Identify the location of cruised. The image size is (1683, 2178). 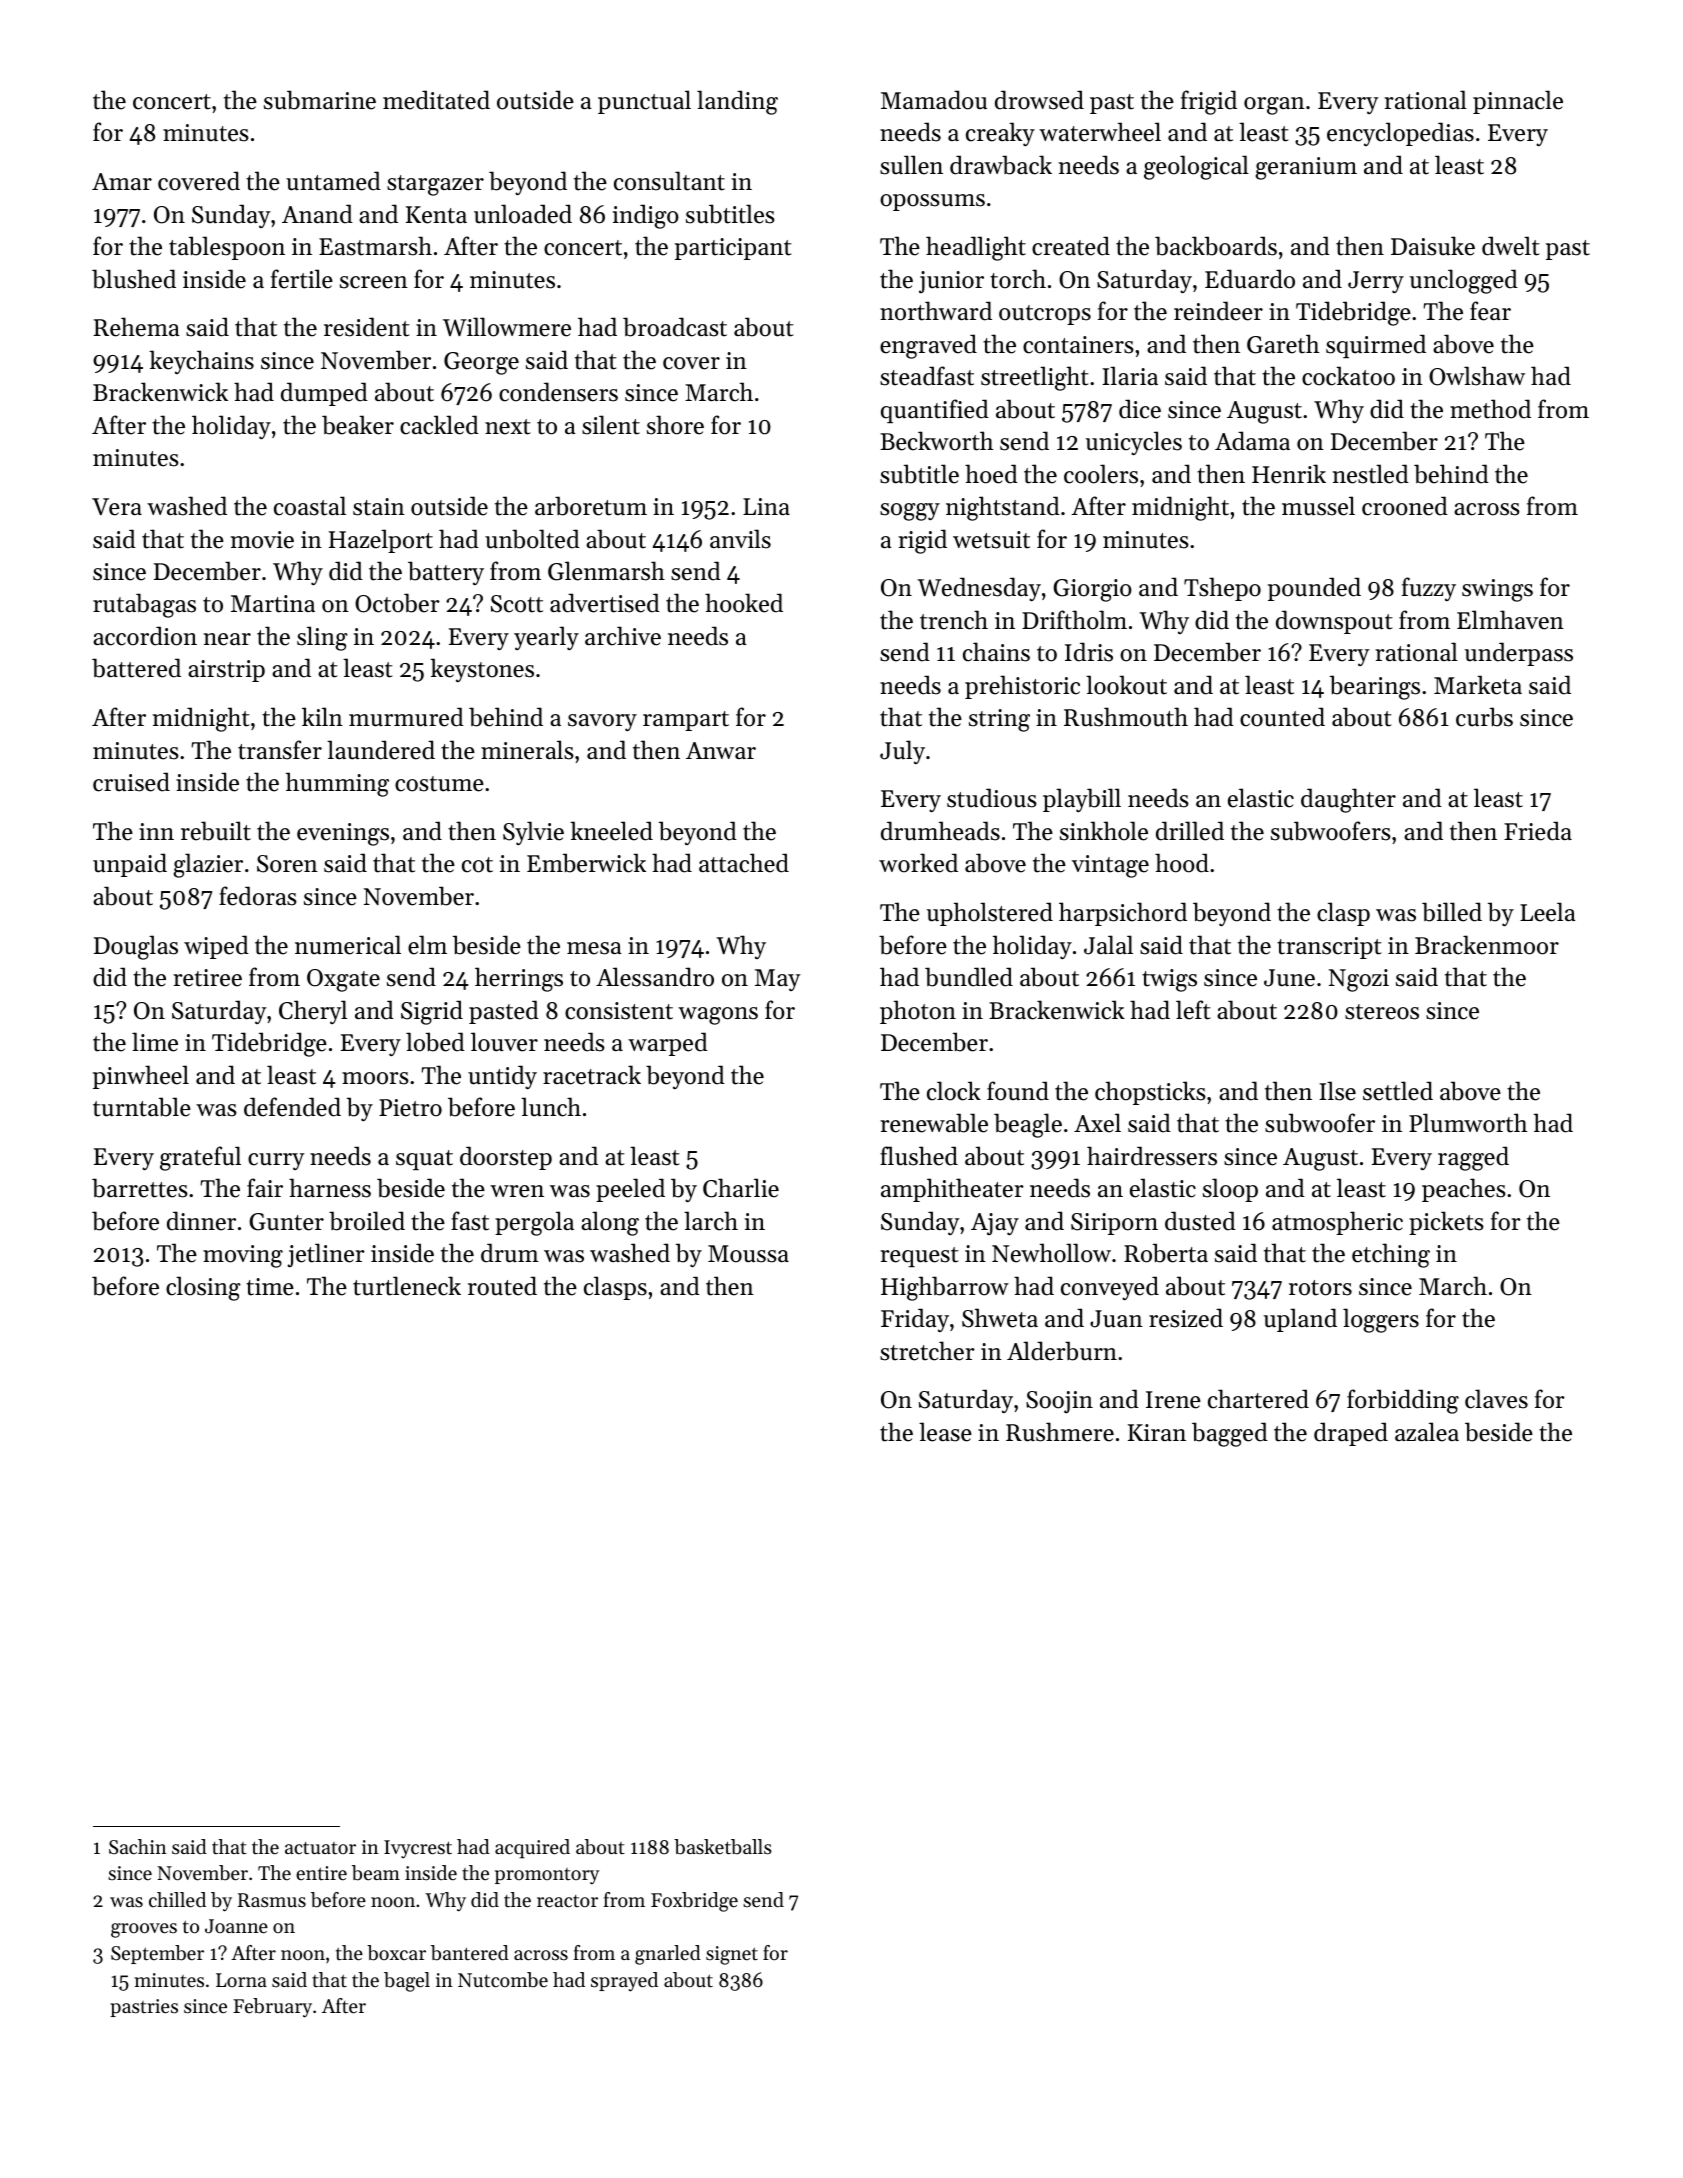
(131, 782).
